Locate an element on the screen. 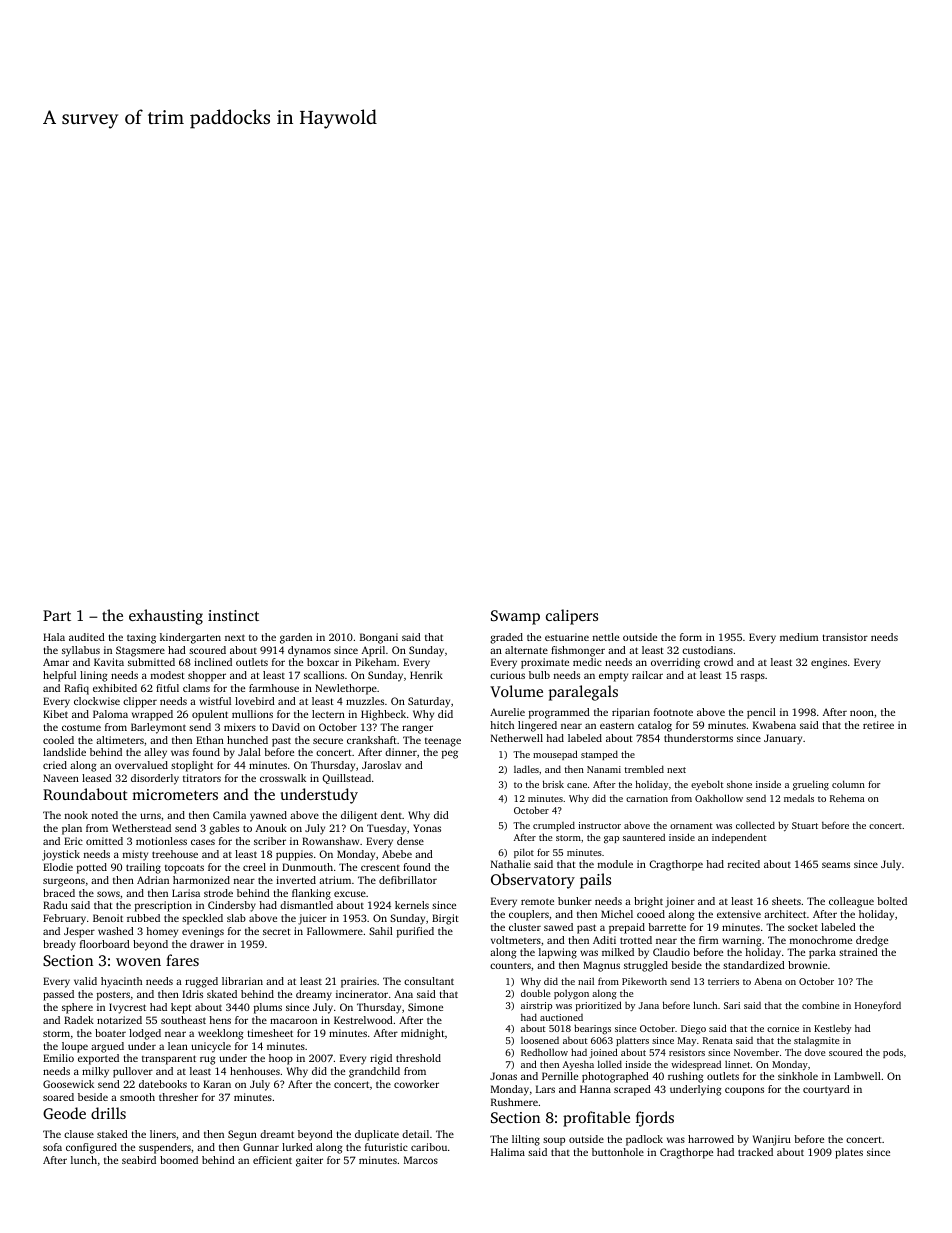 The width and height of the screenshot is (952, 1233). January is located at coordinates (783, 739).
